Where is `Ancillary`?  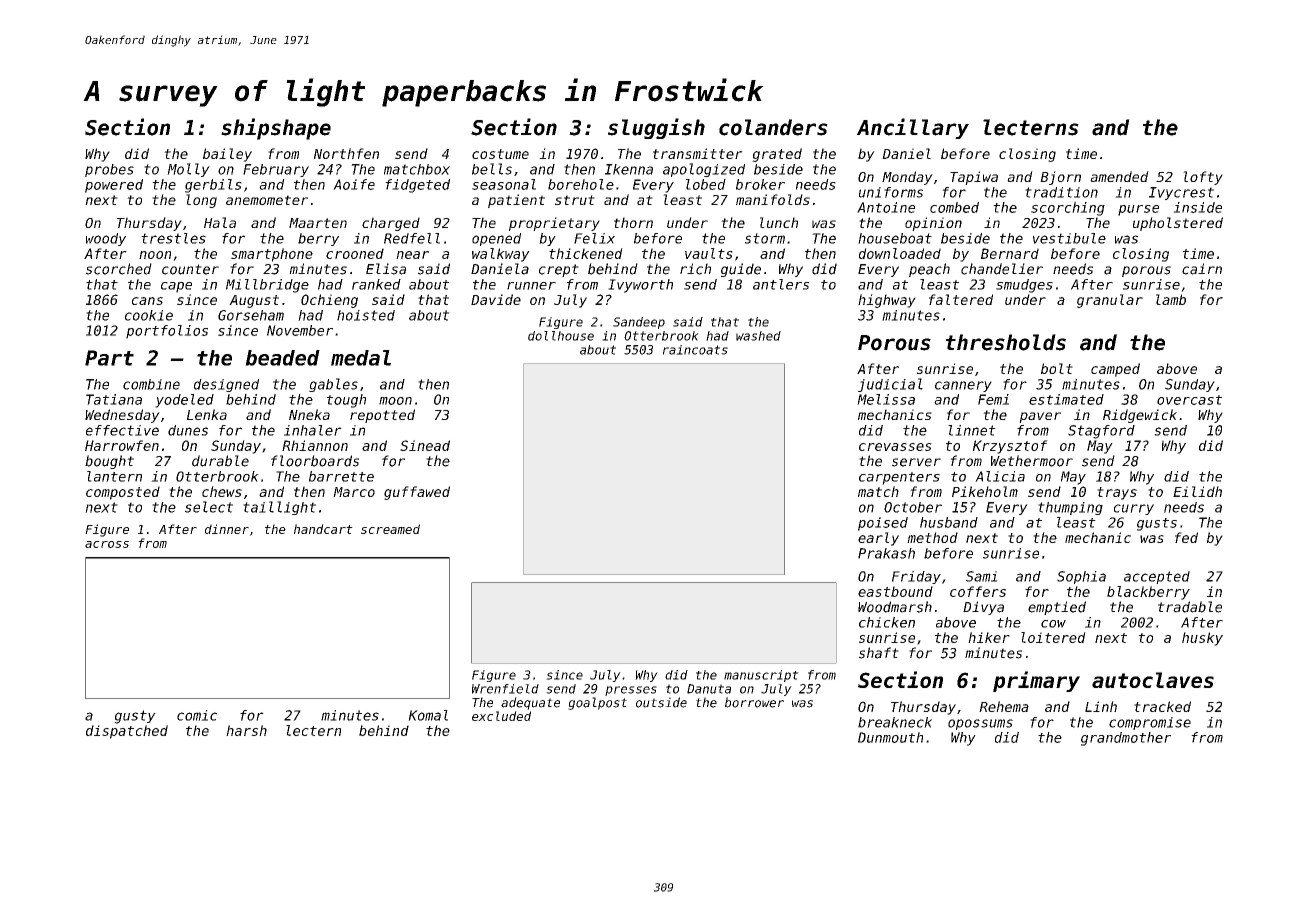
Ancillary is located at coordinates (913, 128).
